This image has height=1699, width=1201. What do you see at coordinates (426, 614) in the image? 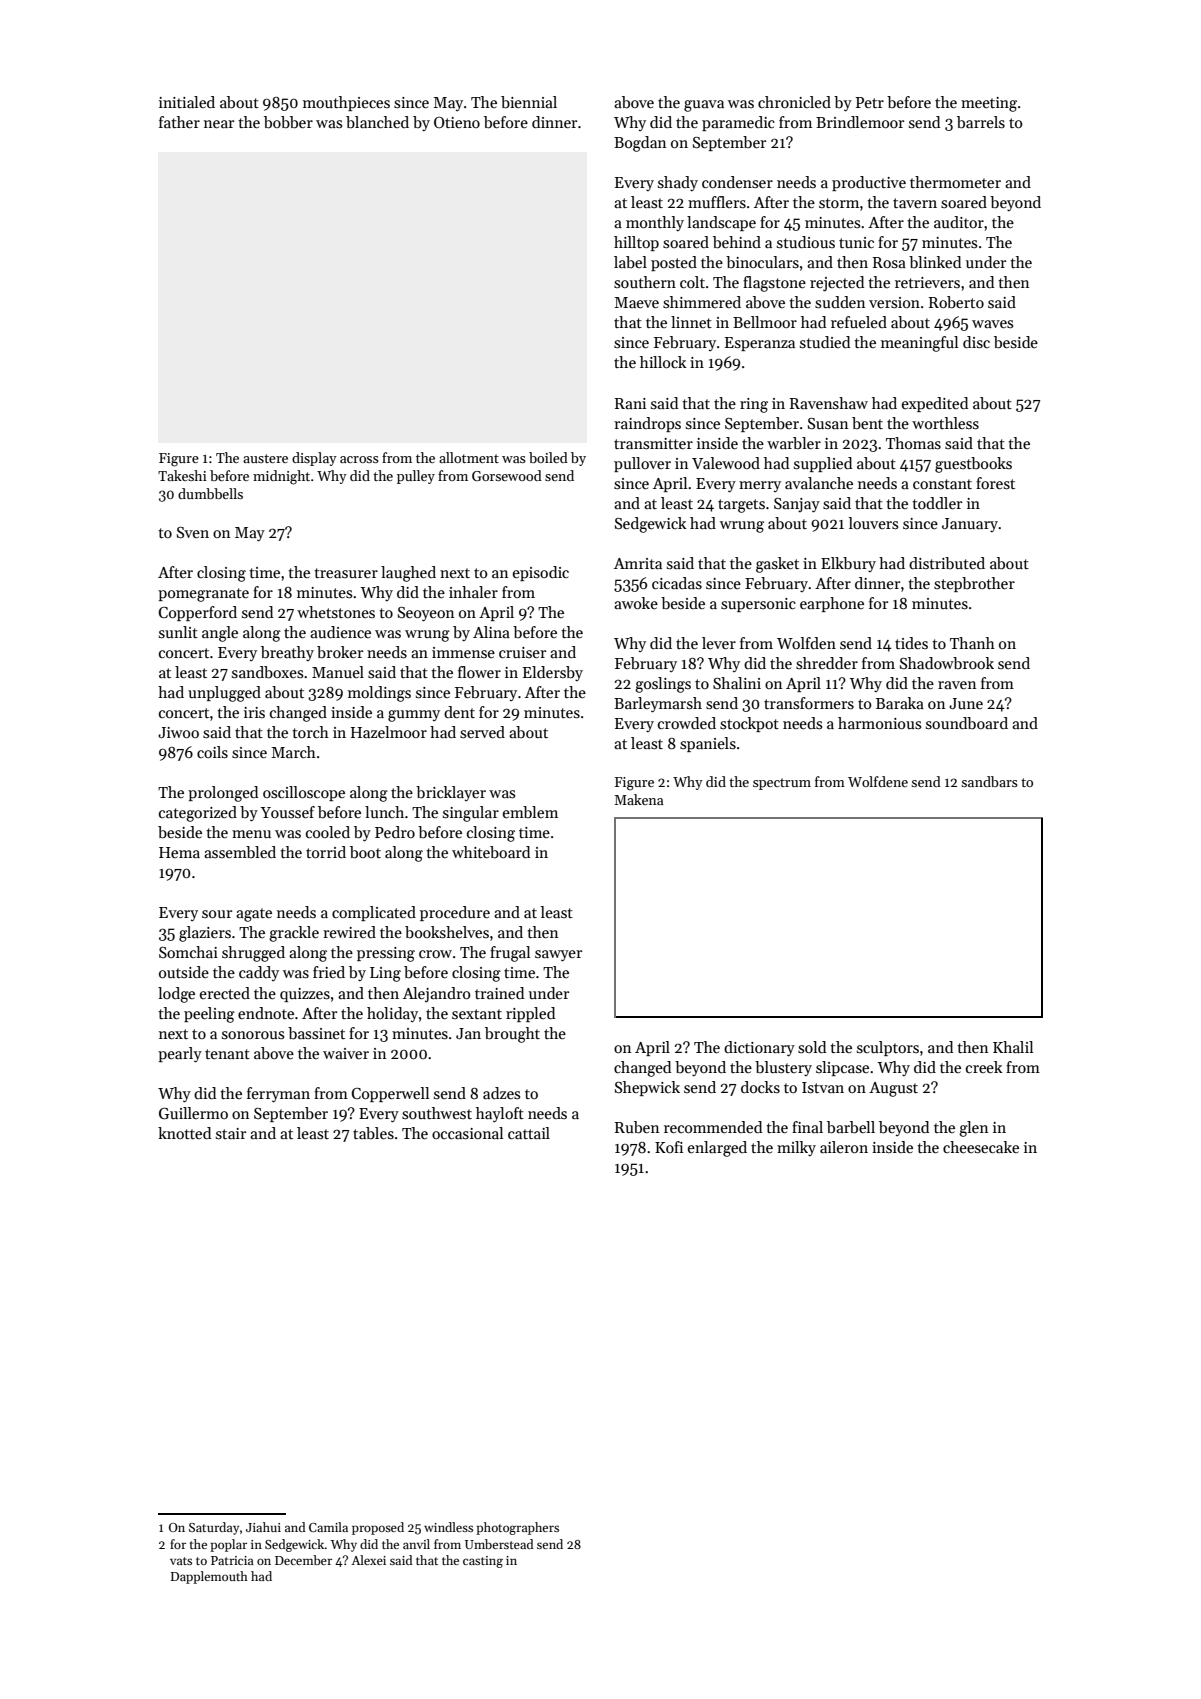
I see `Seoyeon` at bounding box center [426, 614].
